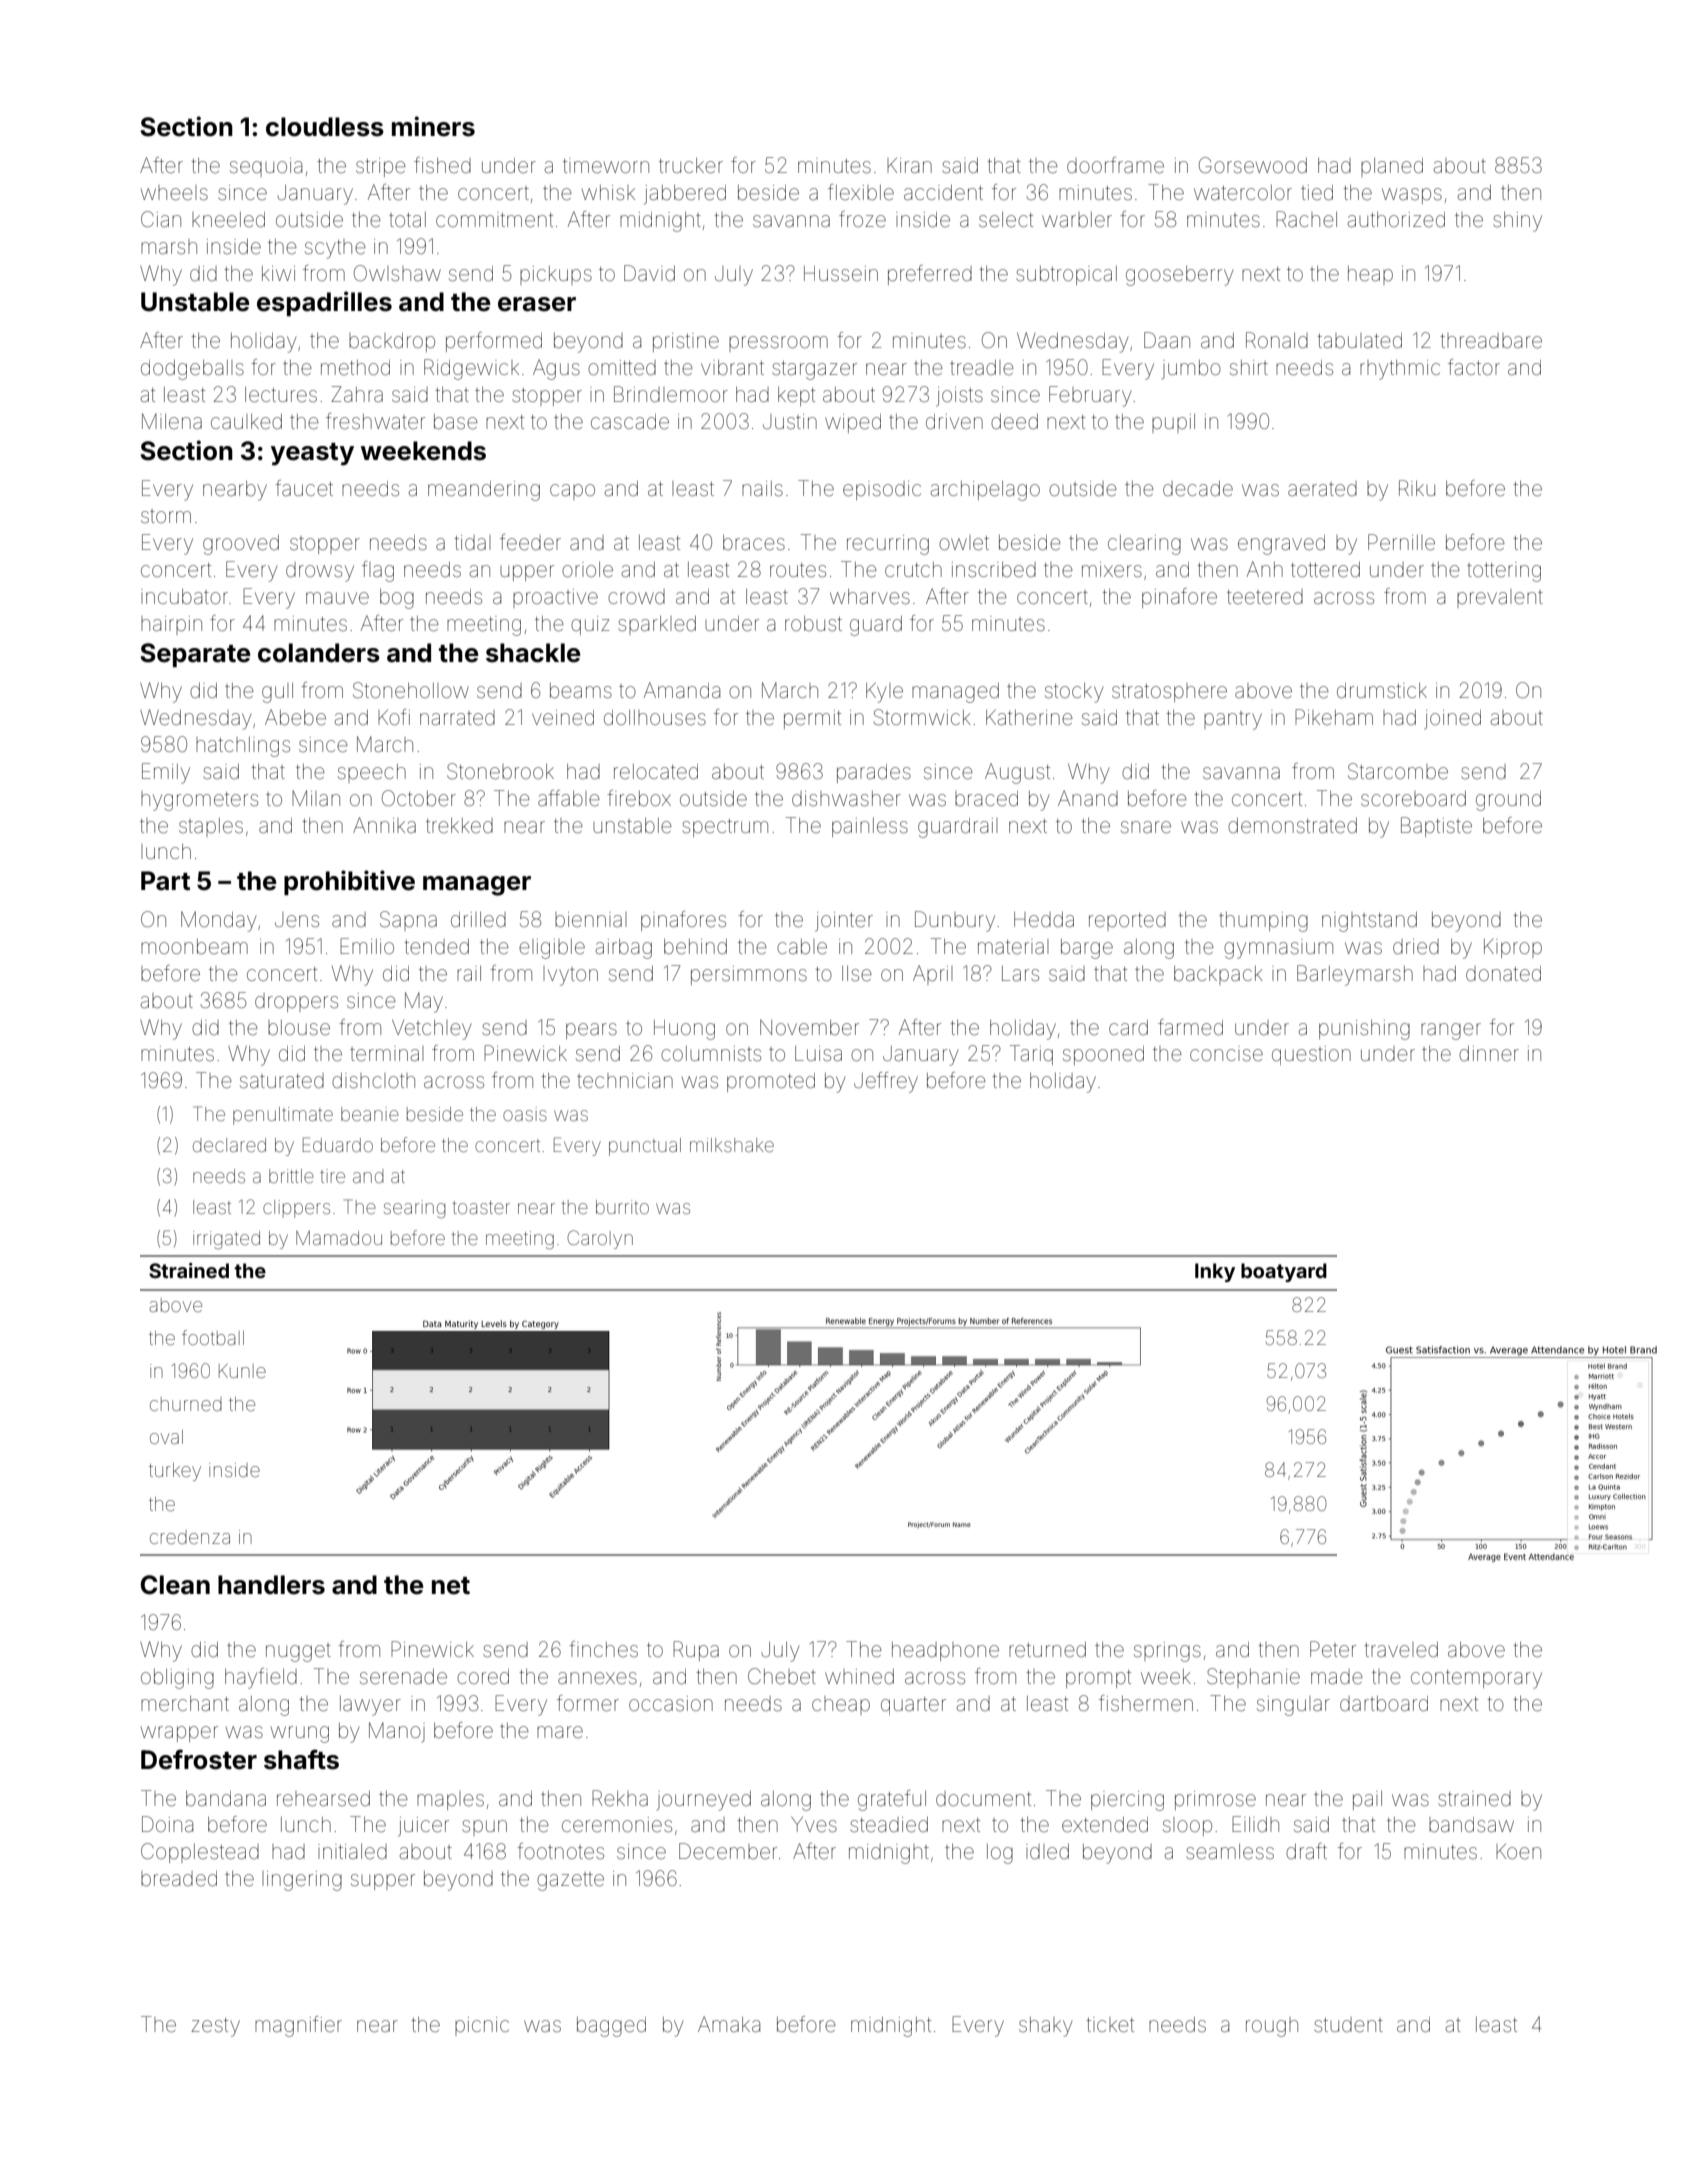  What do you see at coordinates (1348, 2025) in the page?
I see `student` at bounding box center [1348, 2025].
